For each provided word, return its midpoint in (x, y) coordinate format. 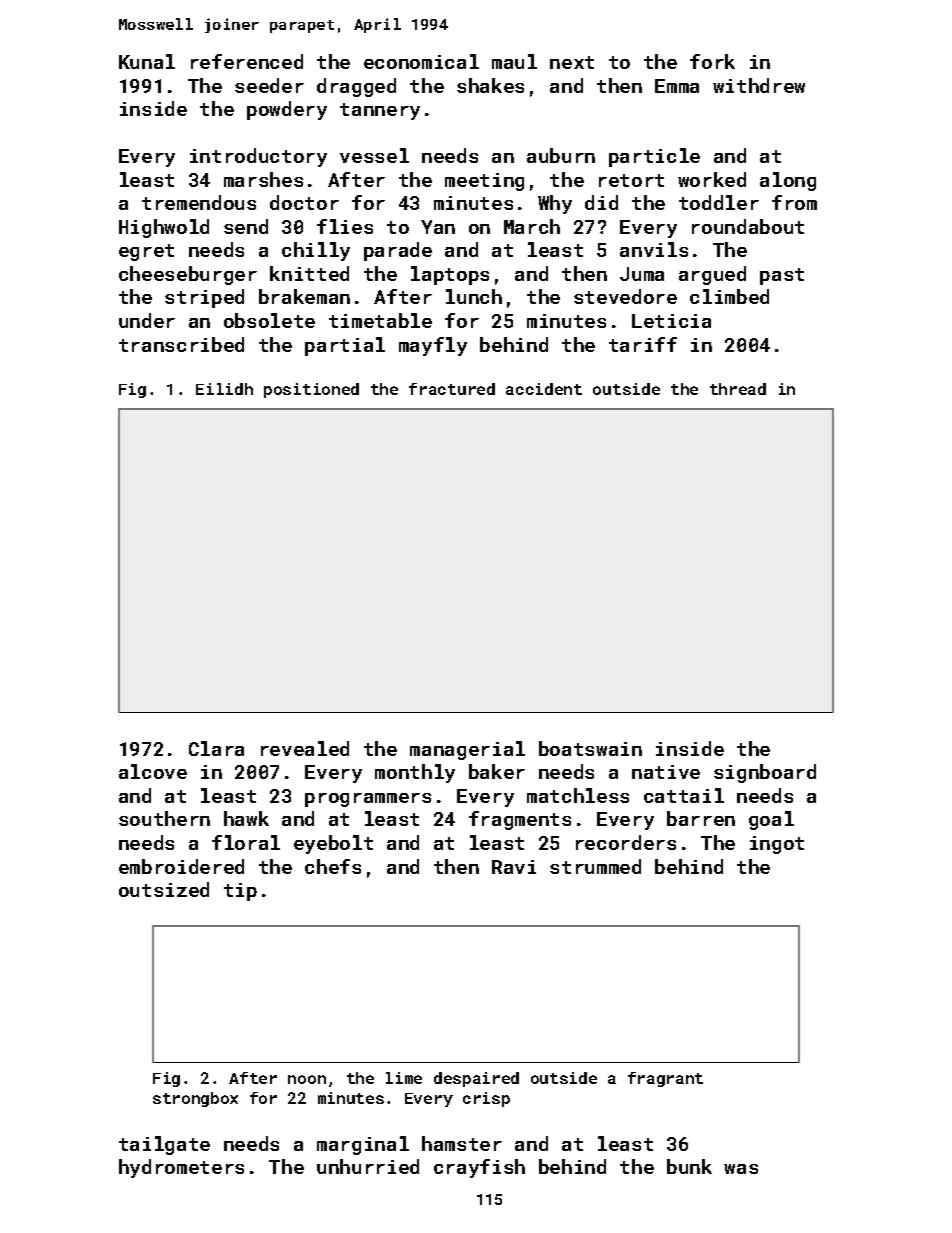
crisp (486, 1099)
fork (712, 61)
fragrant (665, 1079)
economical (421, 61)
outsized (164, 889)
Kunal (147, 61)
